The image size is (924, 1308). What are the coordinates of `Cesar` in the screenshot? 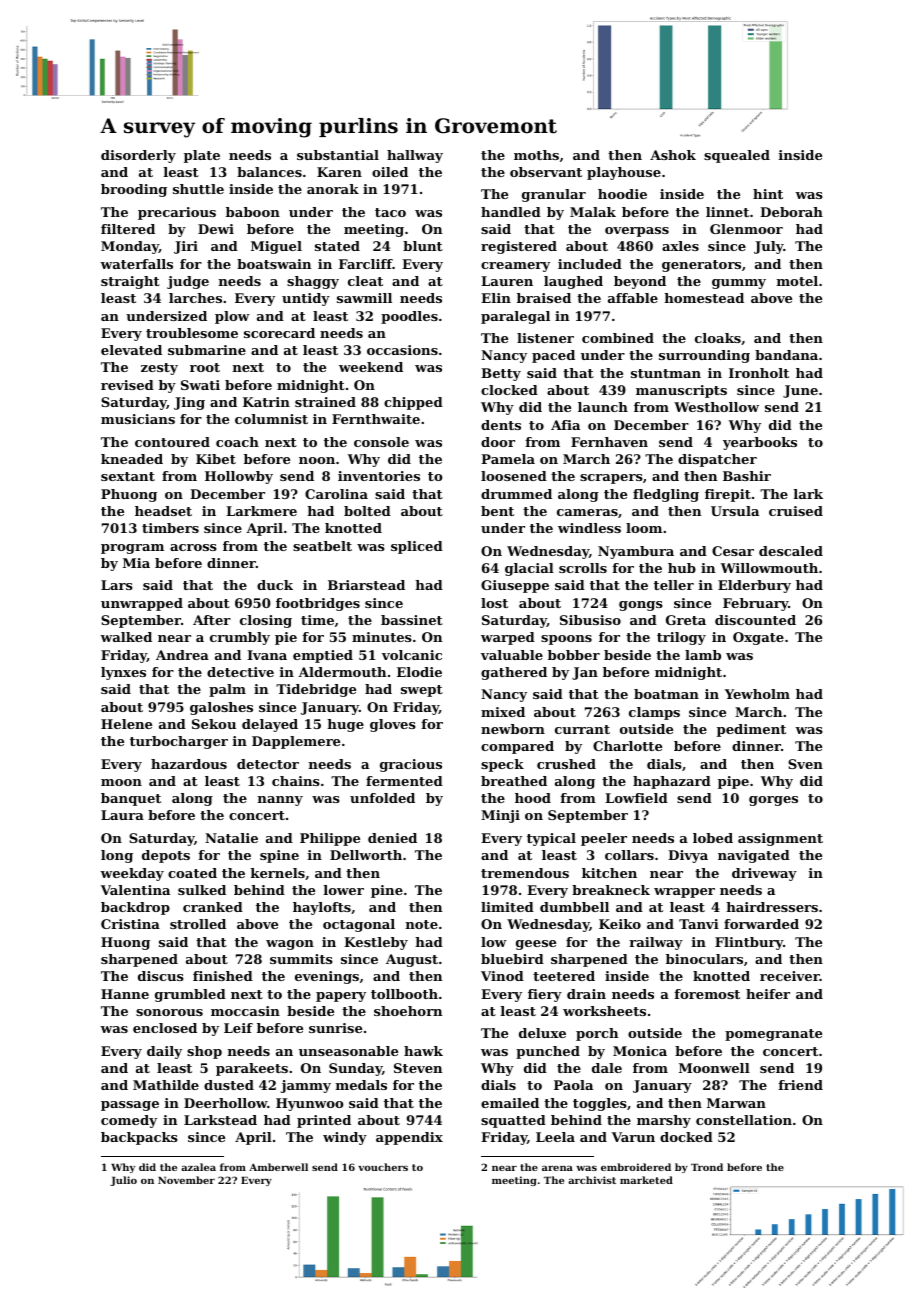 It's located at (733, 551).
